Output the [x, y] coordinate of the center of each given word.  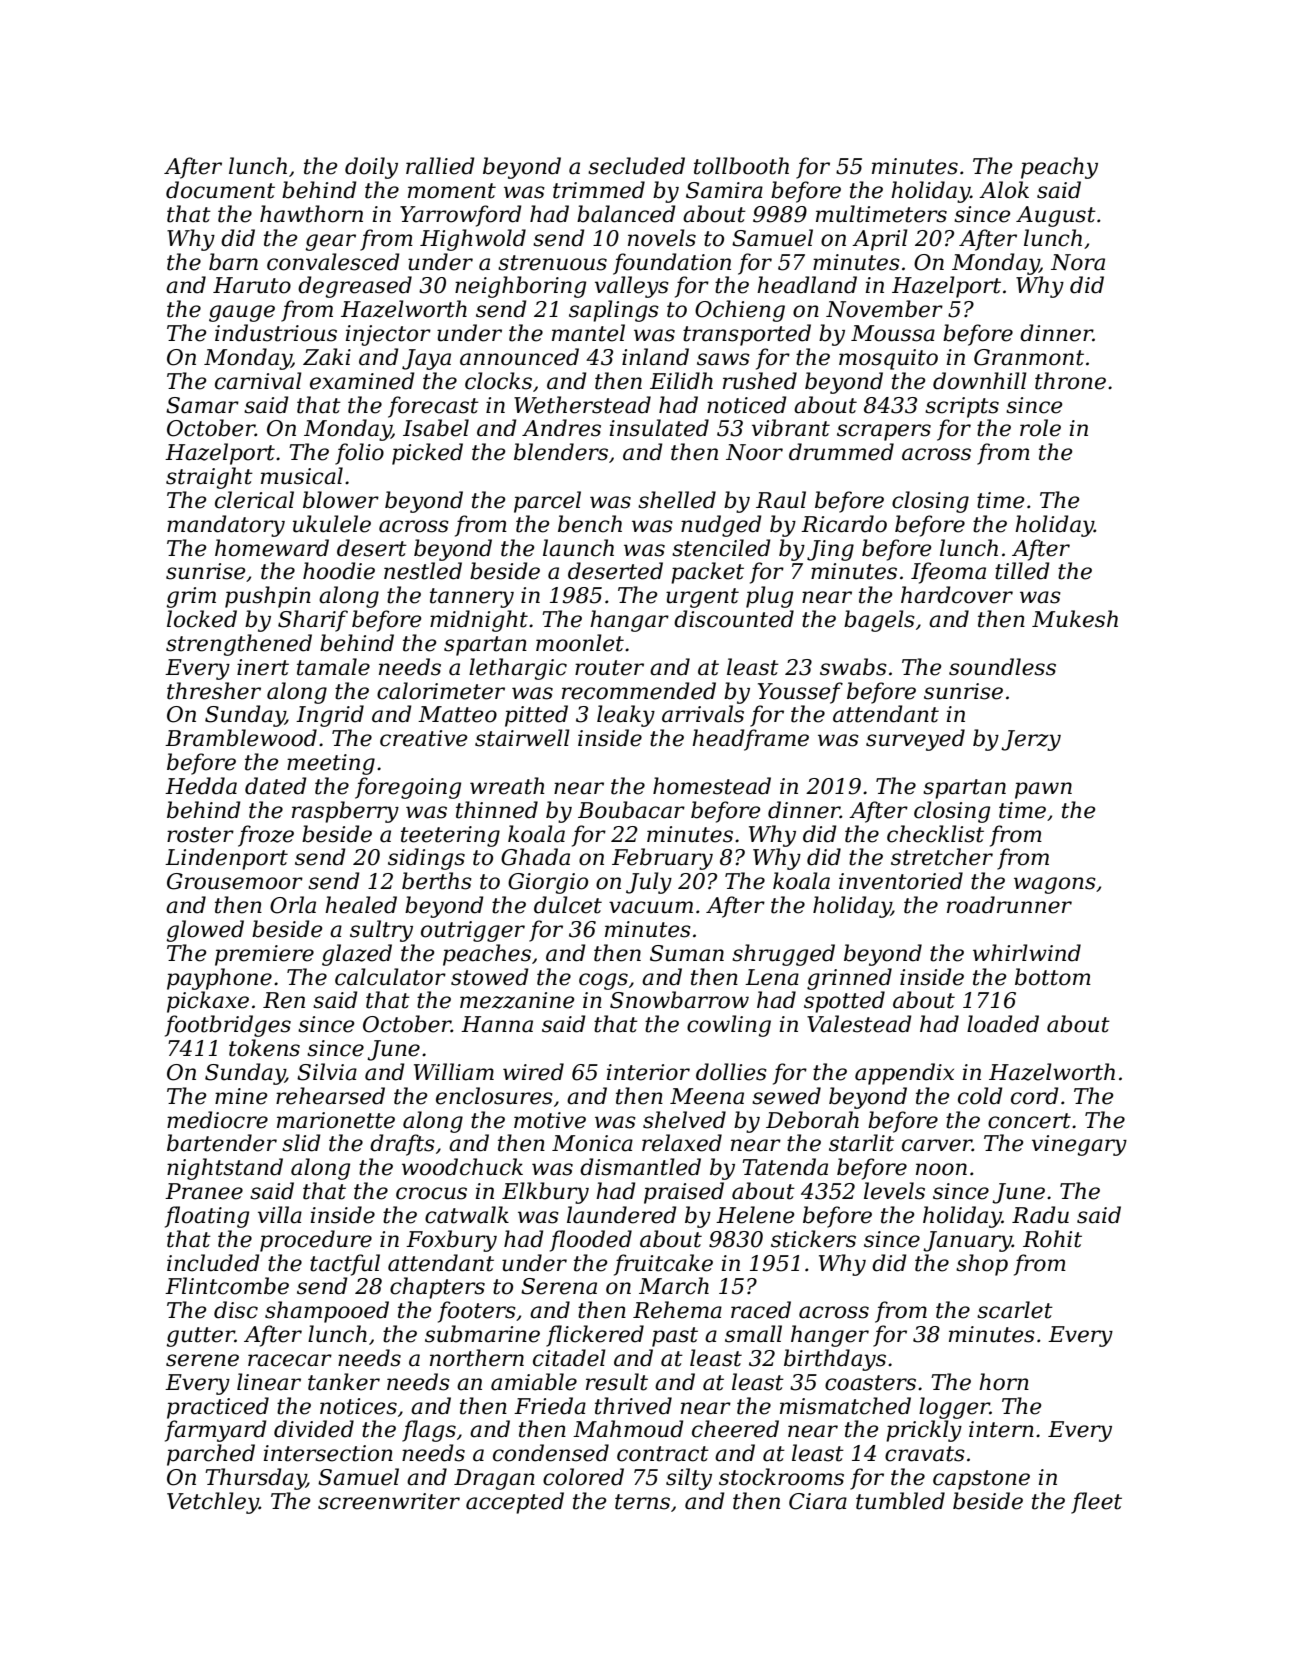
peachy [1059, 168]
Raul [781, 500]
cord [1034, 1096]
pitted [536, 716]
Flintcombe [227, 1286]
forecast [433, 407]
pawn [1043, 790]
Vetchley [213, 1503]
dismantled [640, 1167]
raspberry [345, 812]
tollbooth [741, 166]
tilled [1022, 571]
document [220, 190]
